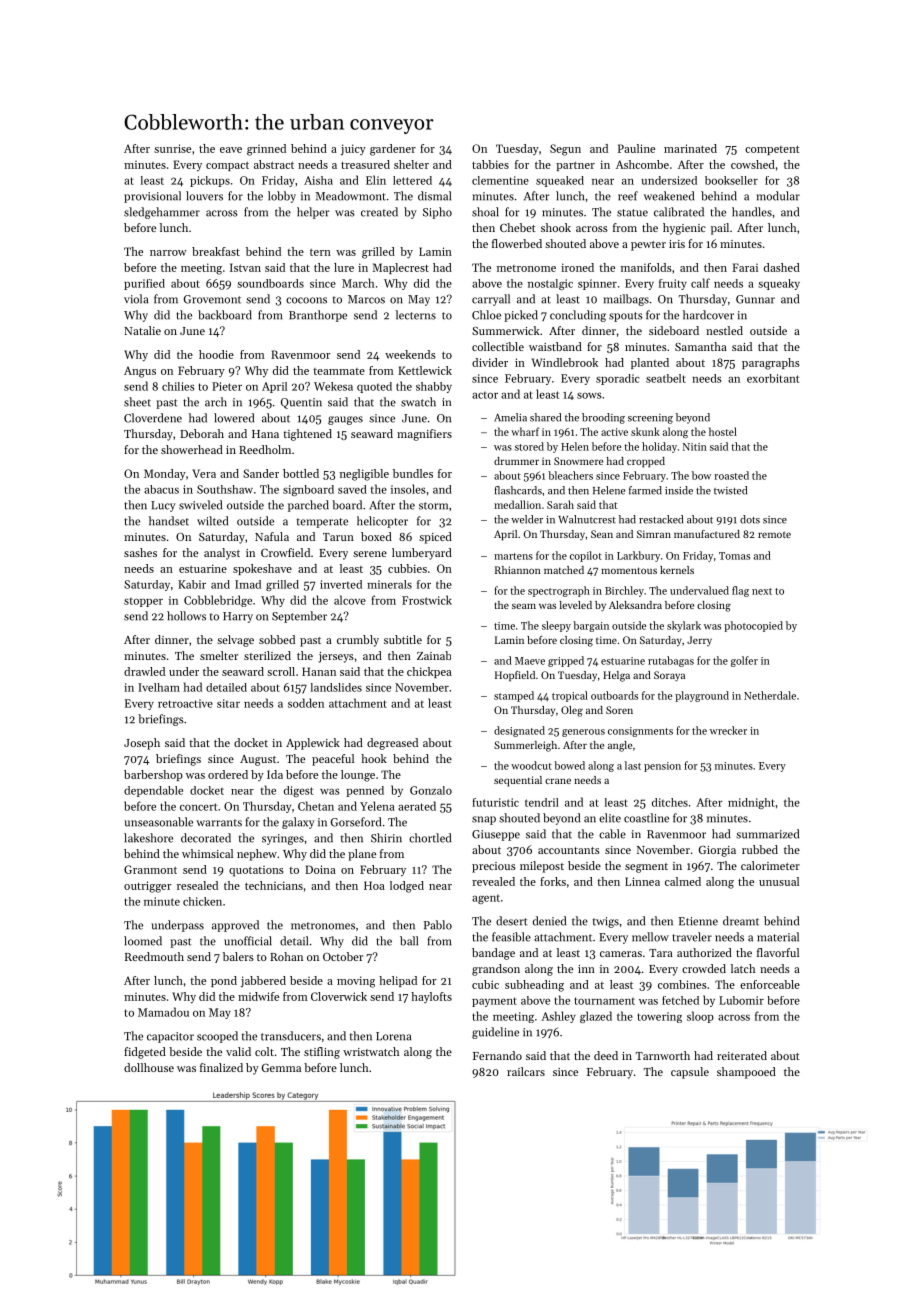 The width and height of the screenshot is (924, 1308). I want to click on Netherdale, so click(770, 695).
